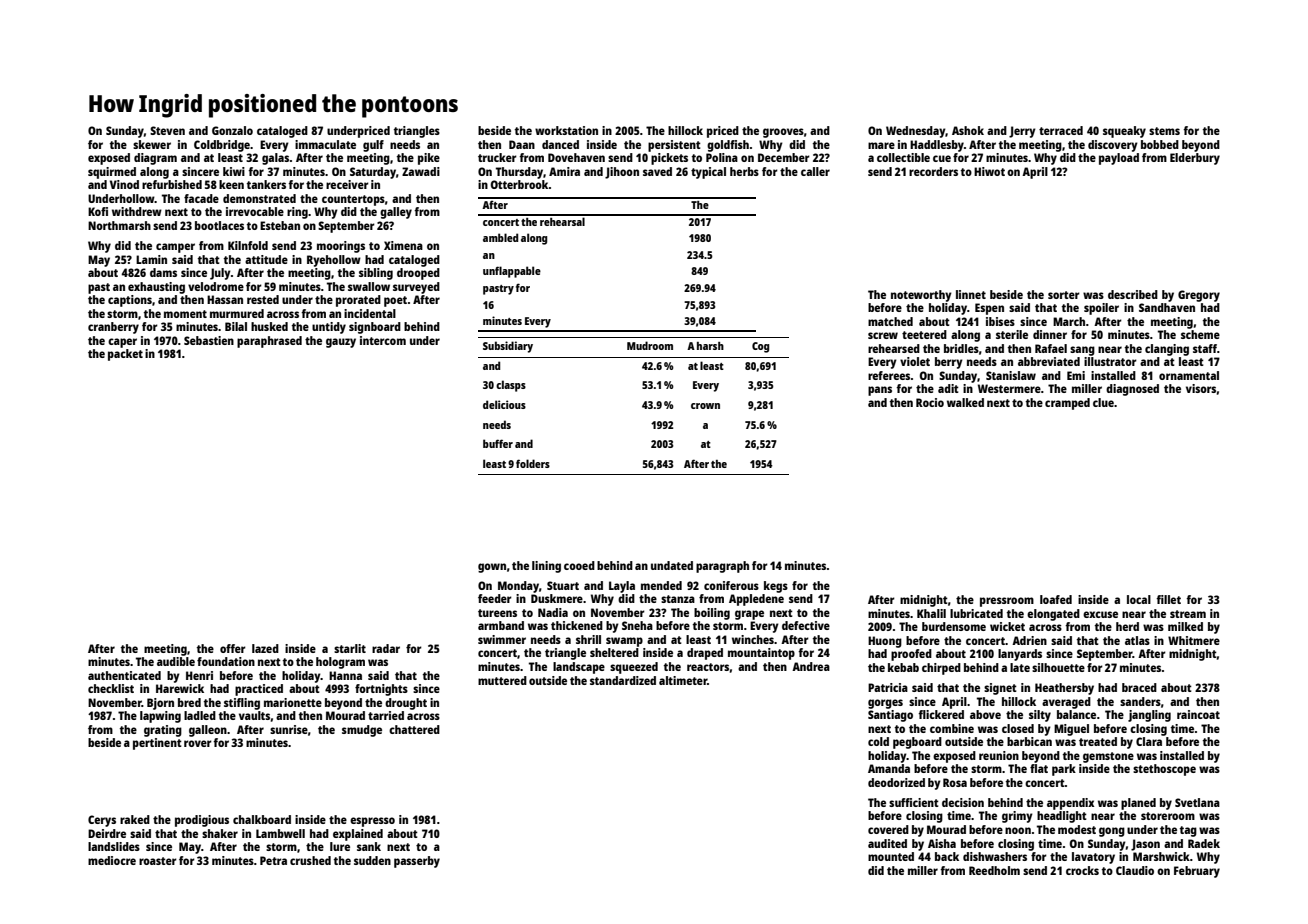 The height and width of the screenshot is (924, 1308). What do you see at coordinates (232, 130) in the screenshot?
I see `Gonzalo` at bounding box center [232, 130].
